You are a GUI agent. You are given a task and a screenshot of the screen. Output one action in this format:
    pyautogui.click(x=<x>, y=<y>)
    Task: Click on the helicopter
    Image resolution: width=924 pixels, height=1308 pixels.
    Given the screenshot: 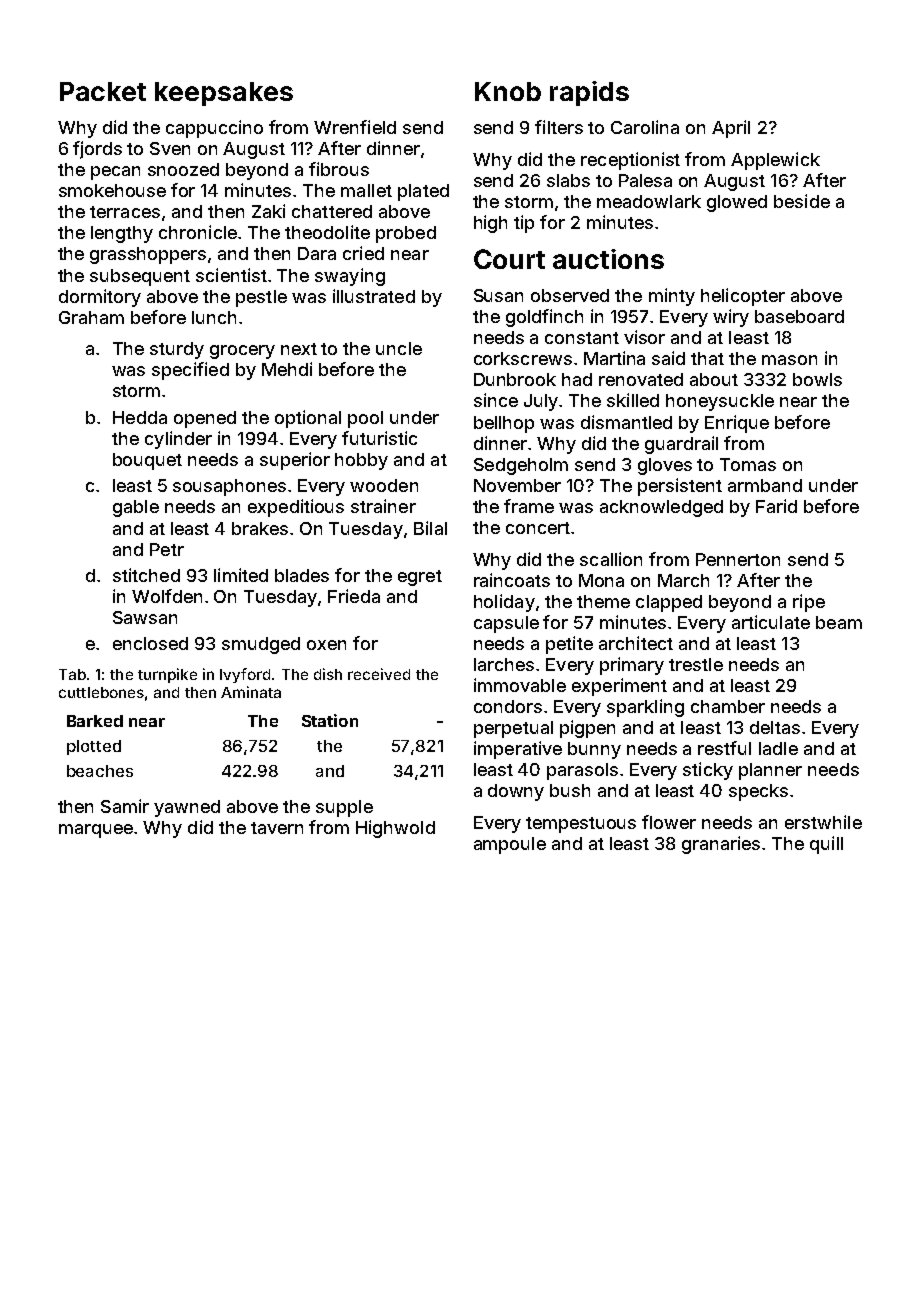 What is the action you would take?
    pyautogui.click(x=743, y=297)
